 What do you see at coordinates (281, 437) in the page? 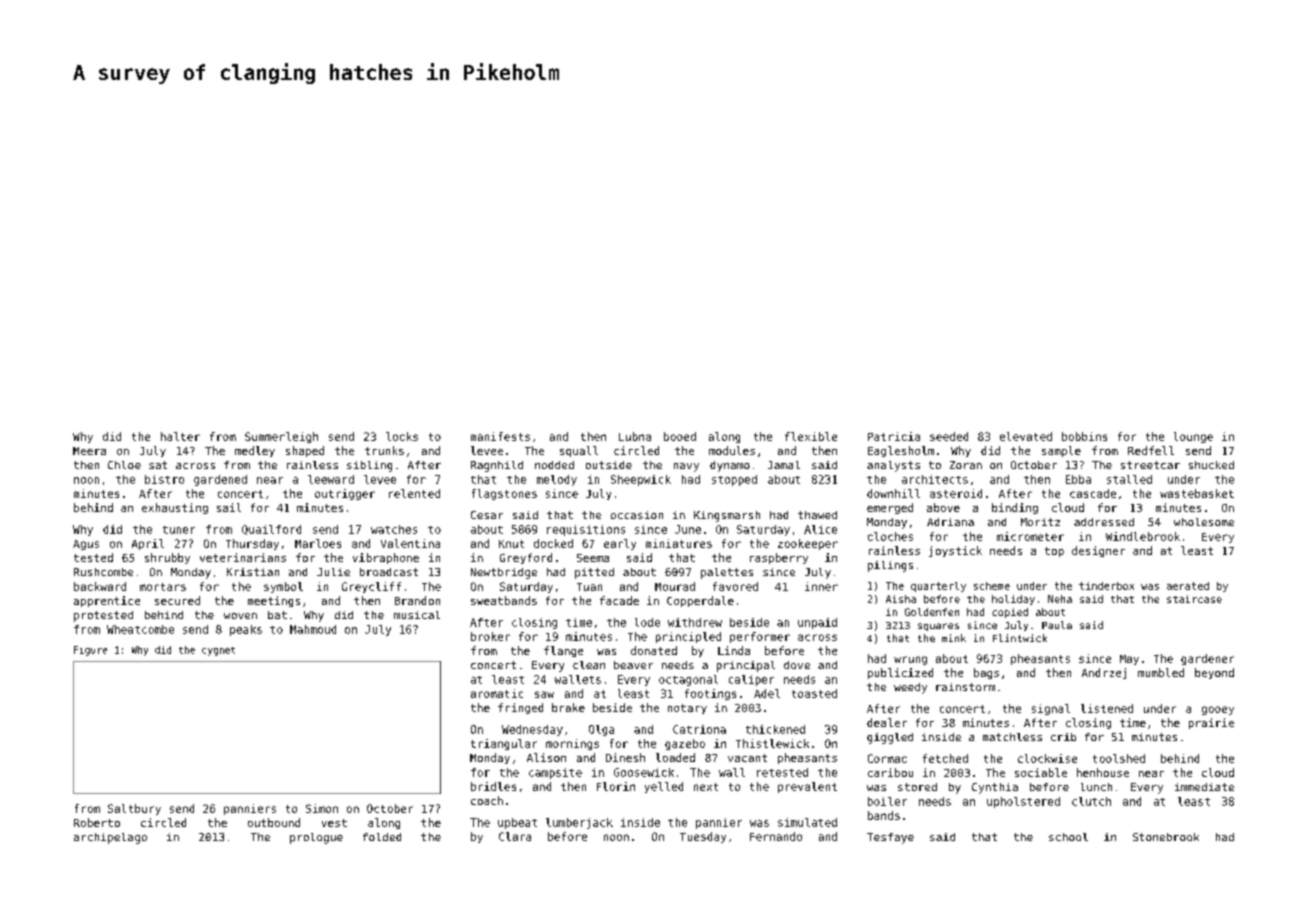
I see `Summerleigh` at bounding box center [281, 437].
